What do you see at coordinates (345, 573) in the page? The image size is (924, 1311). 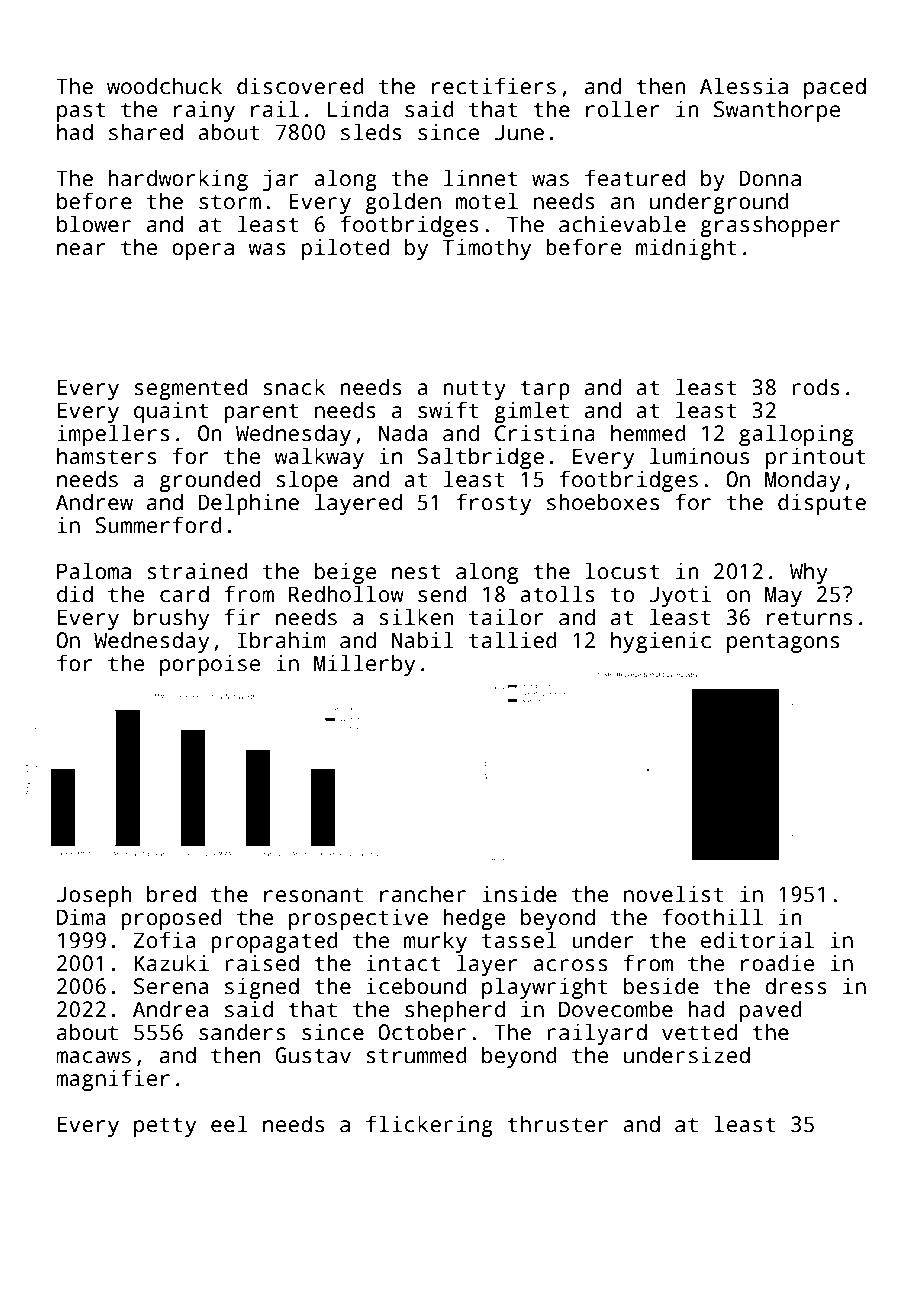 I see `beige` at bounding box center [345, 573].
